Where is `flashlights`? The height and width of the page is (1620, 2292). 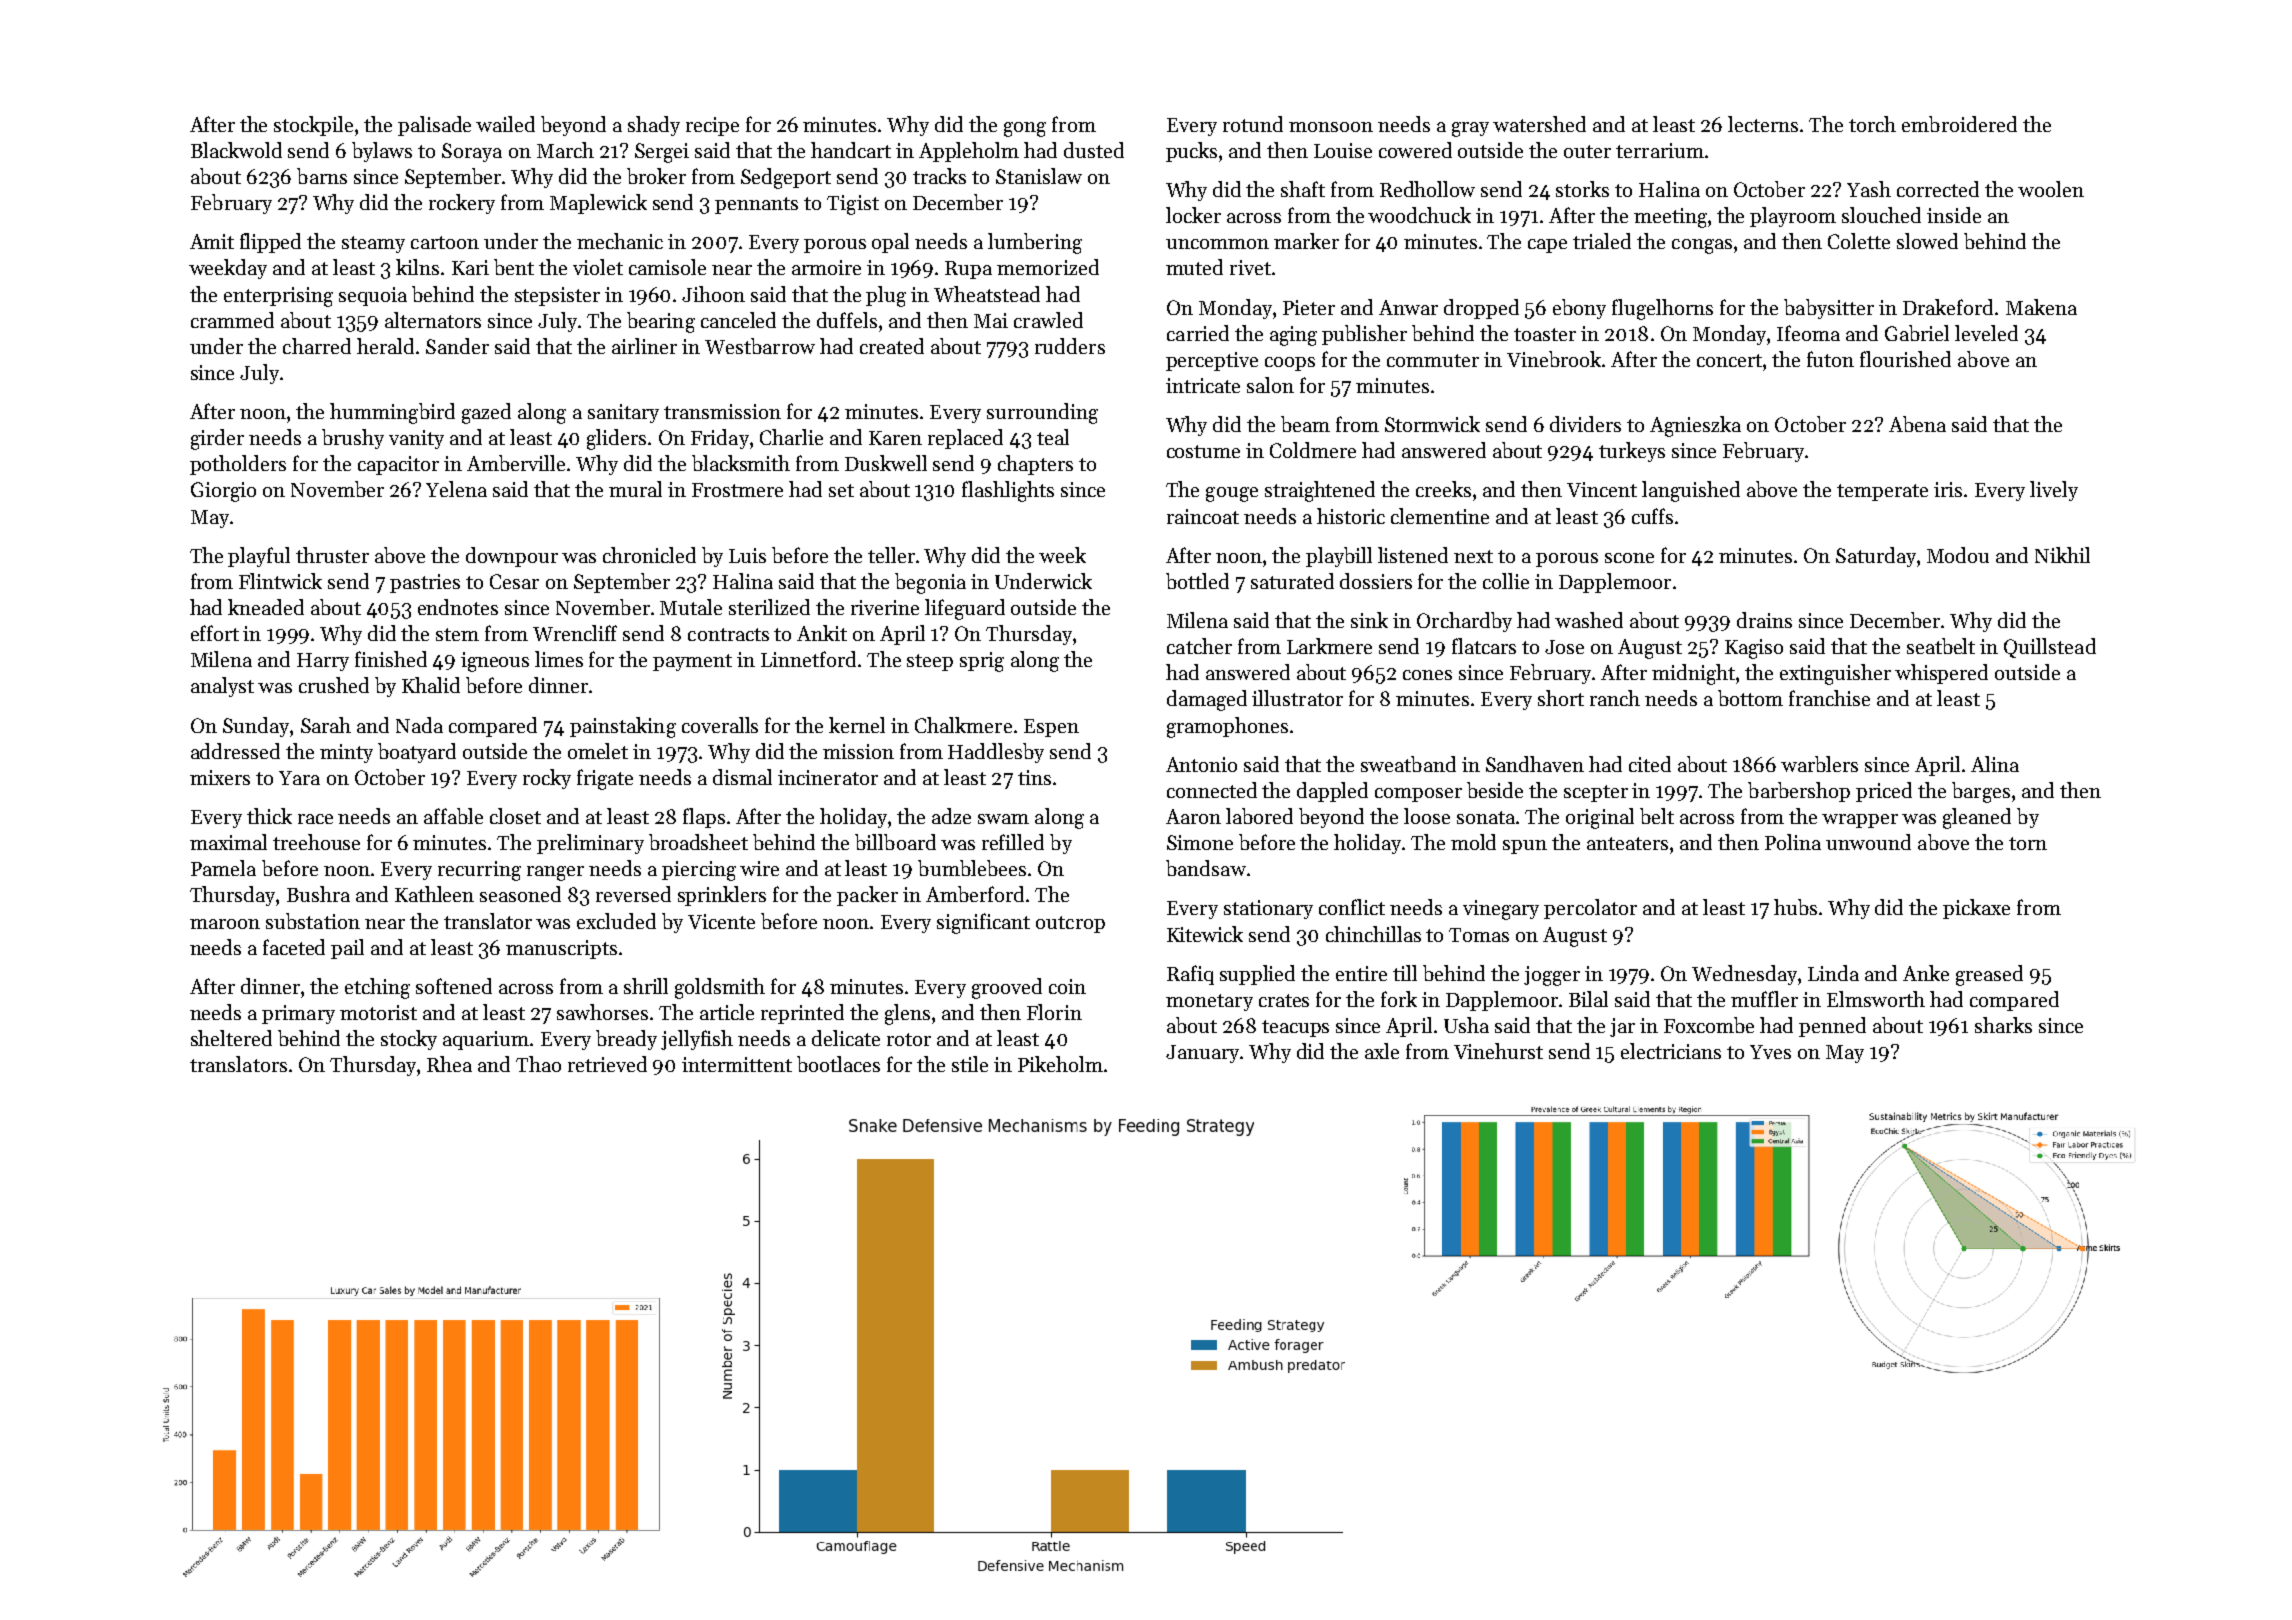 flashlights is located at coordinates (1008, 491).
